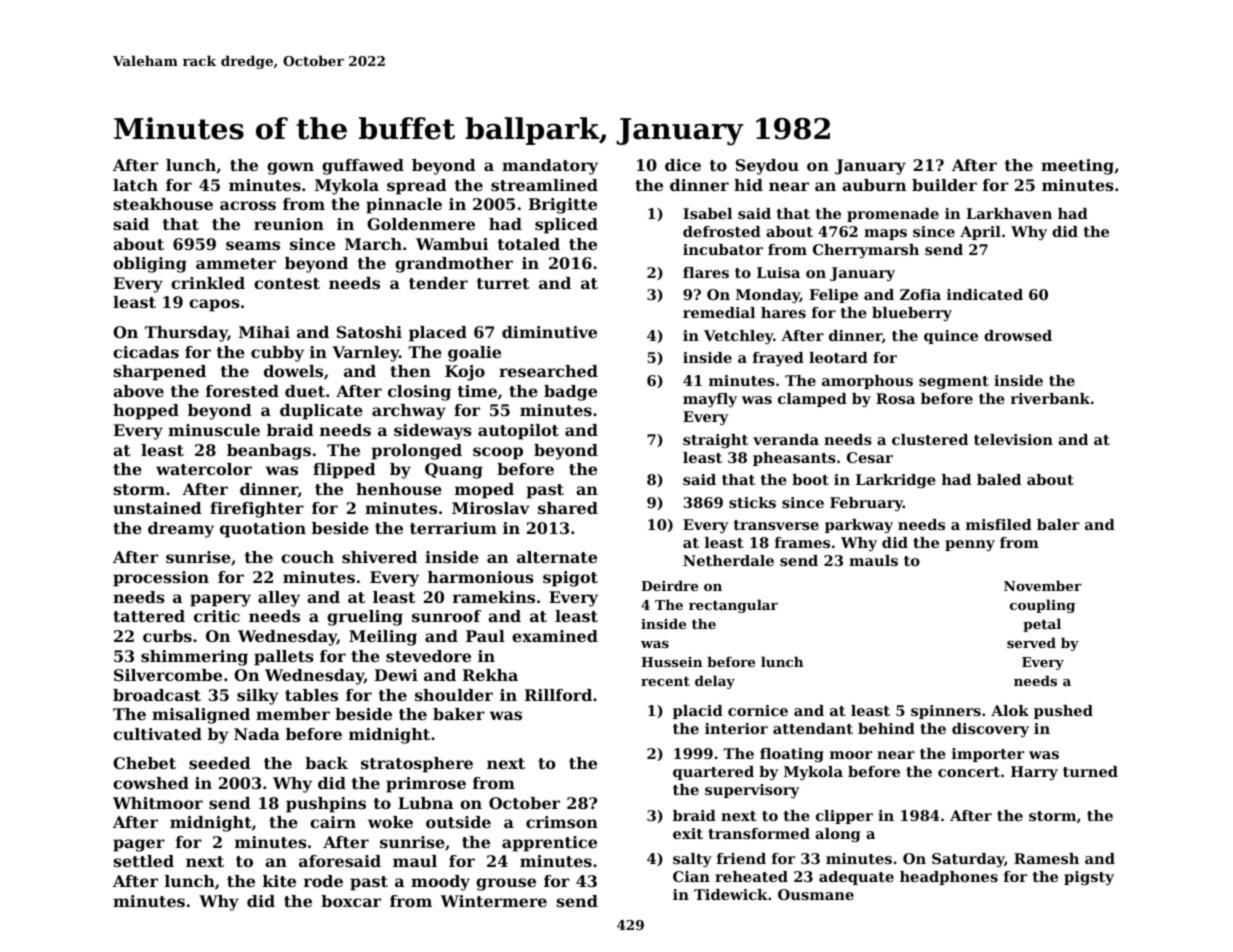 Image resolution: width=1233 pixels, height=952 pixels. What do you see at coordinates (263, 530) in the page?
I see `quotation` at bounding box center [263, 530].
